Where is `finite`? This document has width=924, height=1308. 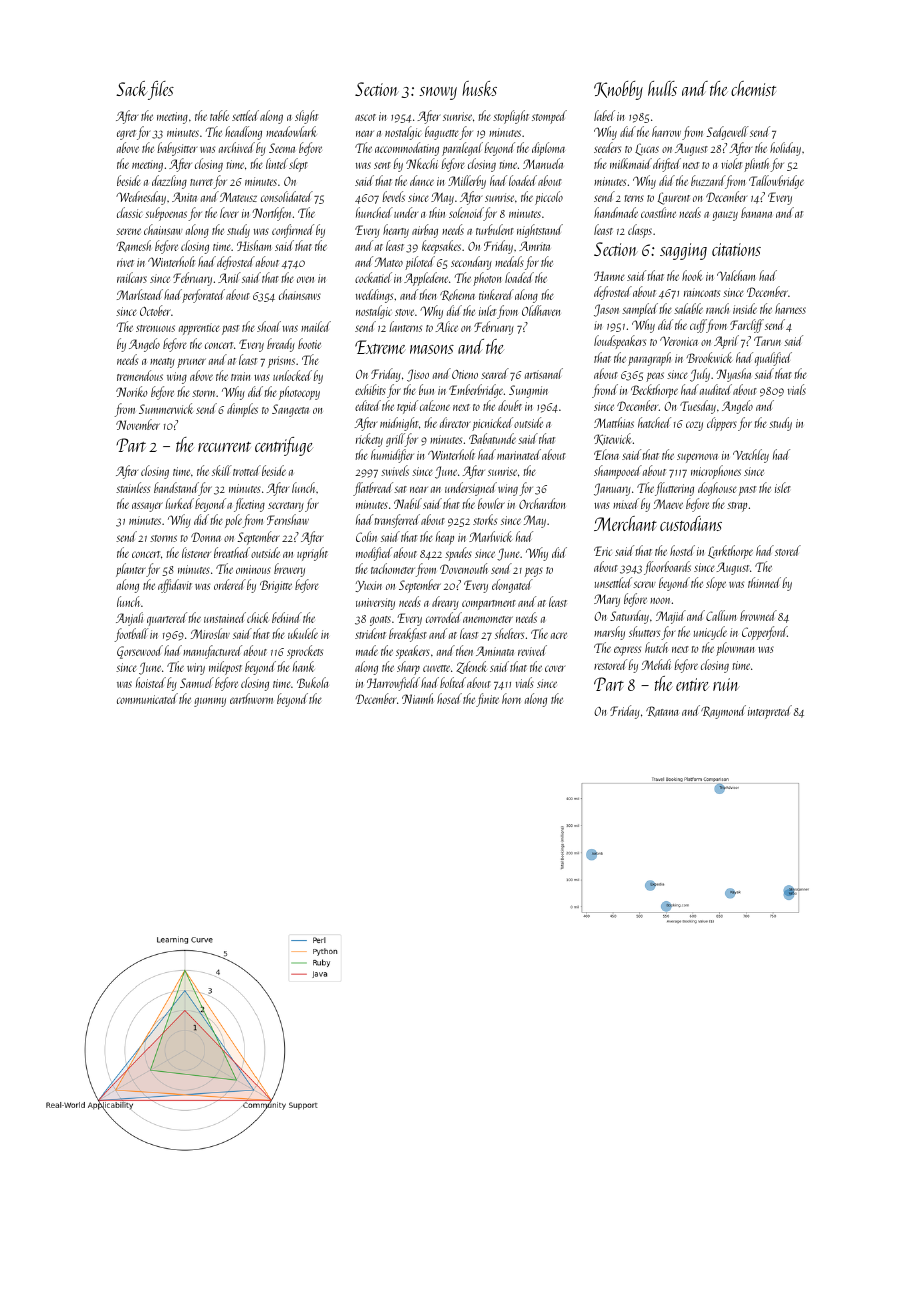 finite is located at coordinates (487, 700).
